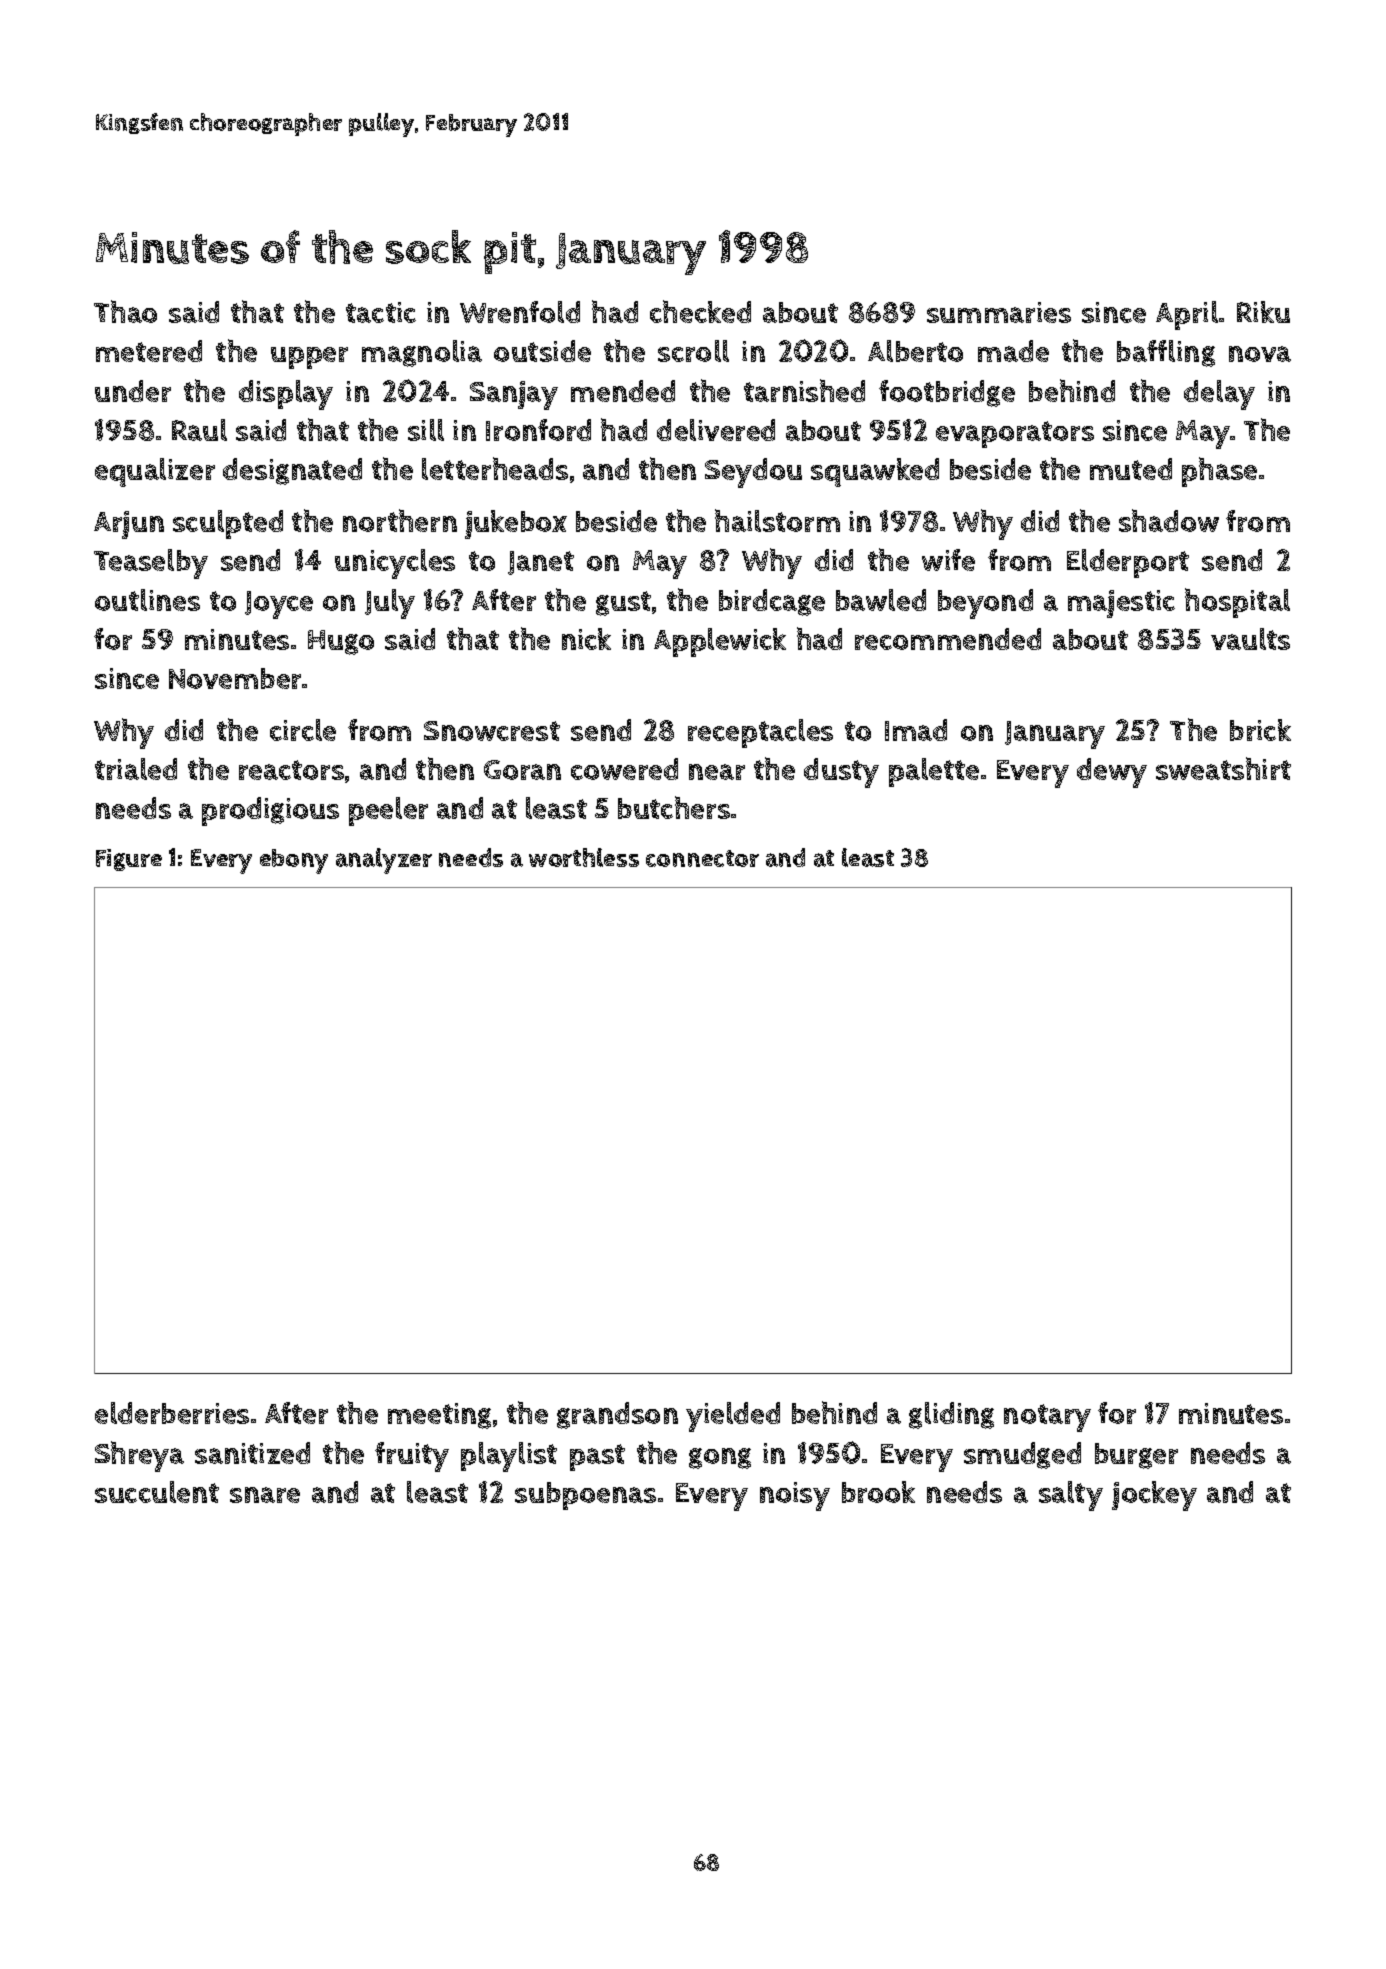 This page has width=1386, height=1969. What do you see at coordinates (1047, 1418) in the page?
I see `notary` at bounding box center [1047, 1418].
